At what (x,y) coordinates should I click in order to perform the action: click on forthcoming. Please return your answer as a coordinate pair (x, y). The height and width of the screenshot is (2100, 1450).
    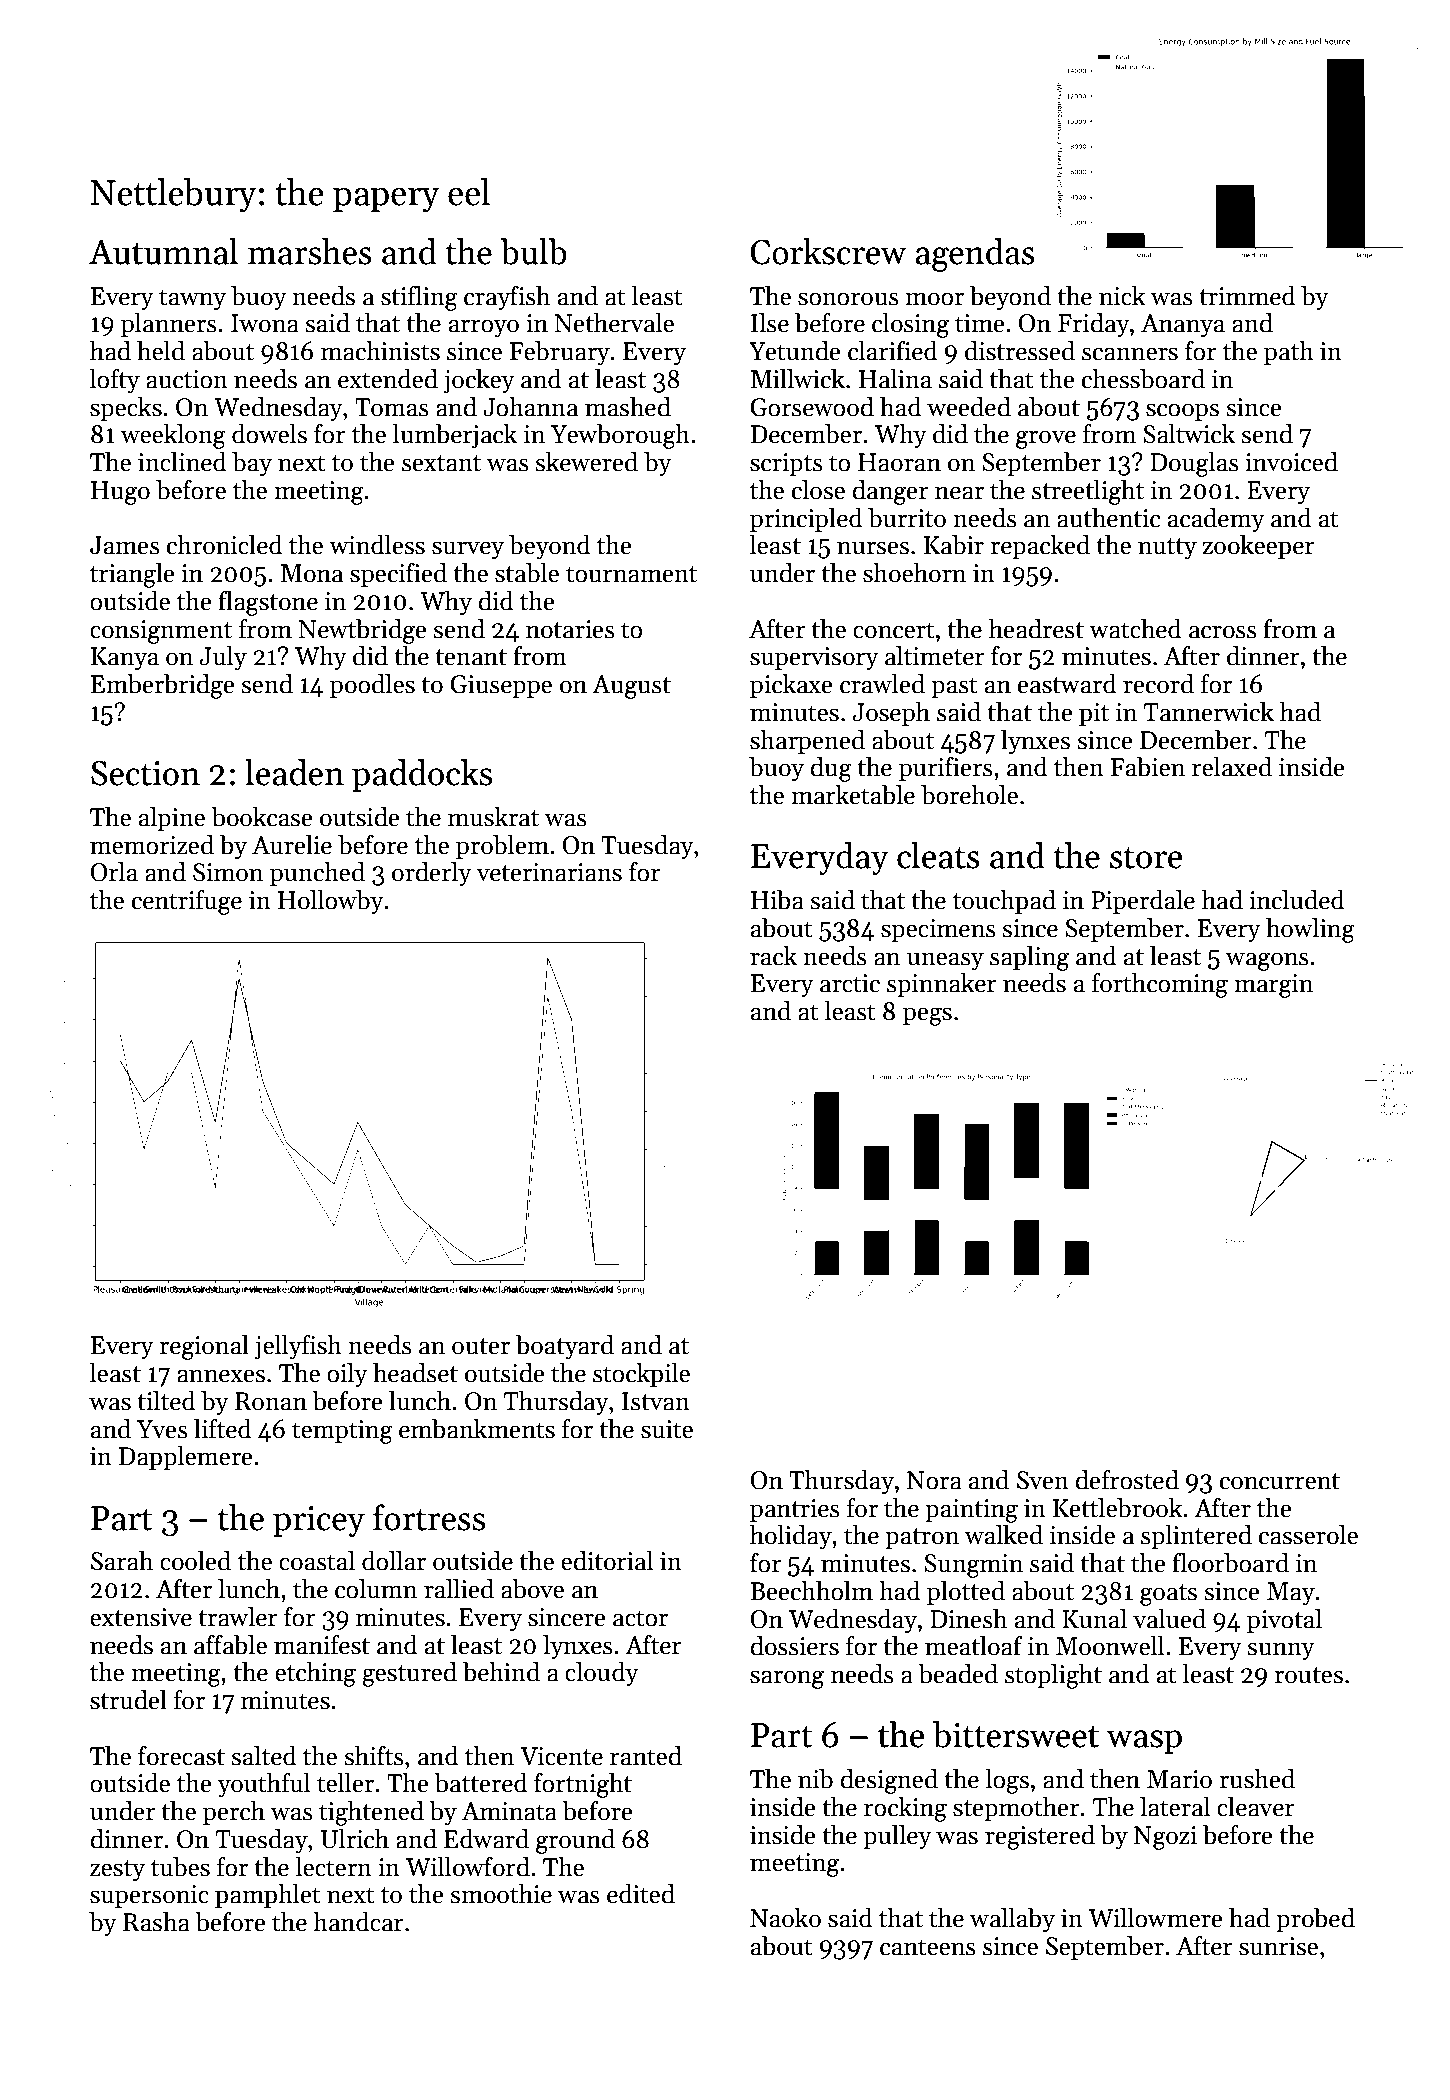
    Looking at the image, I should click on (1160, 985).
